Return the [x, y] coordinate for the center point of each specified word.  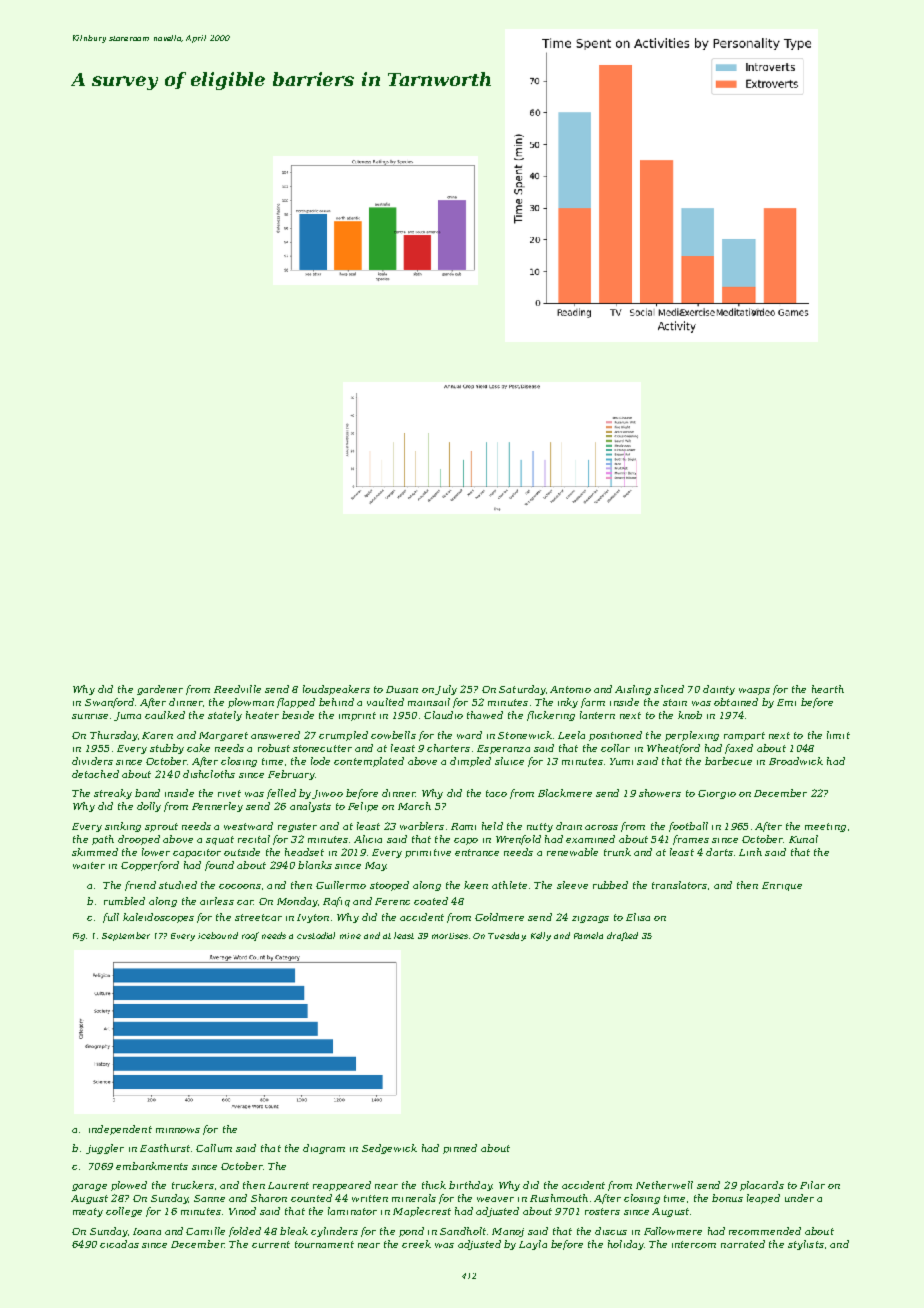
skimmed [95, 852]
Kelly [541, 936]
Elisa [638, 917]
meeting [825, 827]
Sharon [269, 1198]
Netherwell [664, 1185]
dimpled [470, 762]
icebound [218, 935]
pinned [460, 1149]
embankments [152, 1166]
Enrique [782, 886]
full [111, 918]
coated [431, 901]
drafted [622, 936]
